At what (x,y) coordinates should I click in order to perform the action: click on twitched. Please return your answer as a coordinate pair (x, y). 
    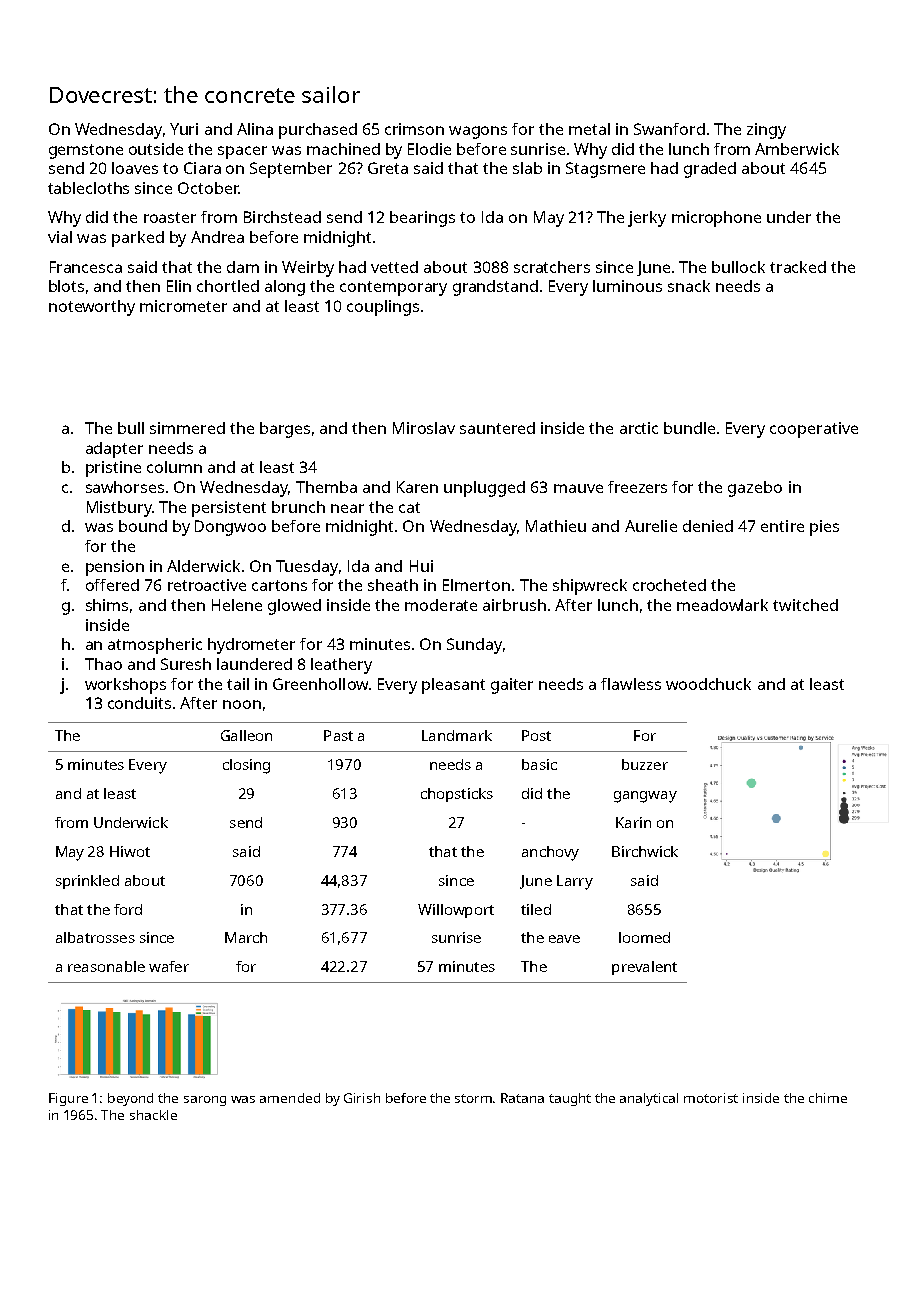
    Looking at the image, I should click on (805, 605).
